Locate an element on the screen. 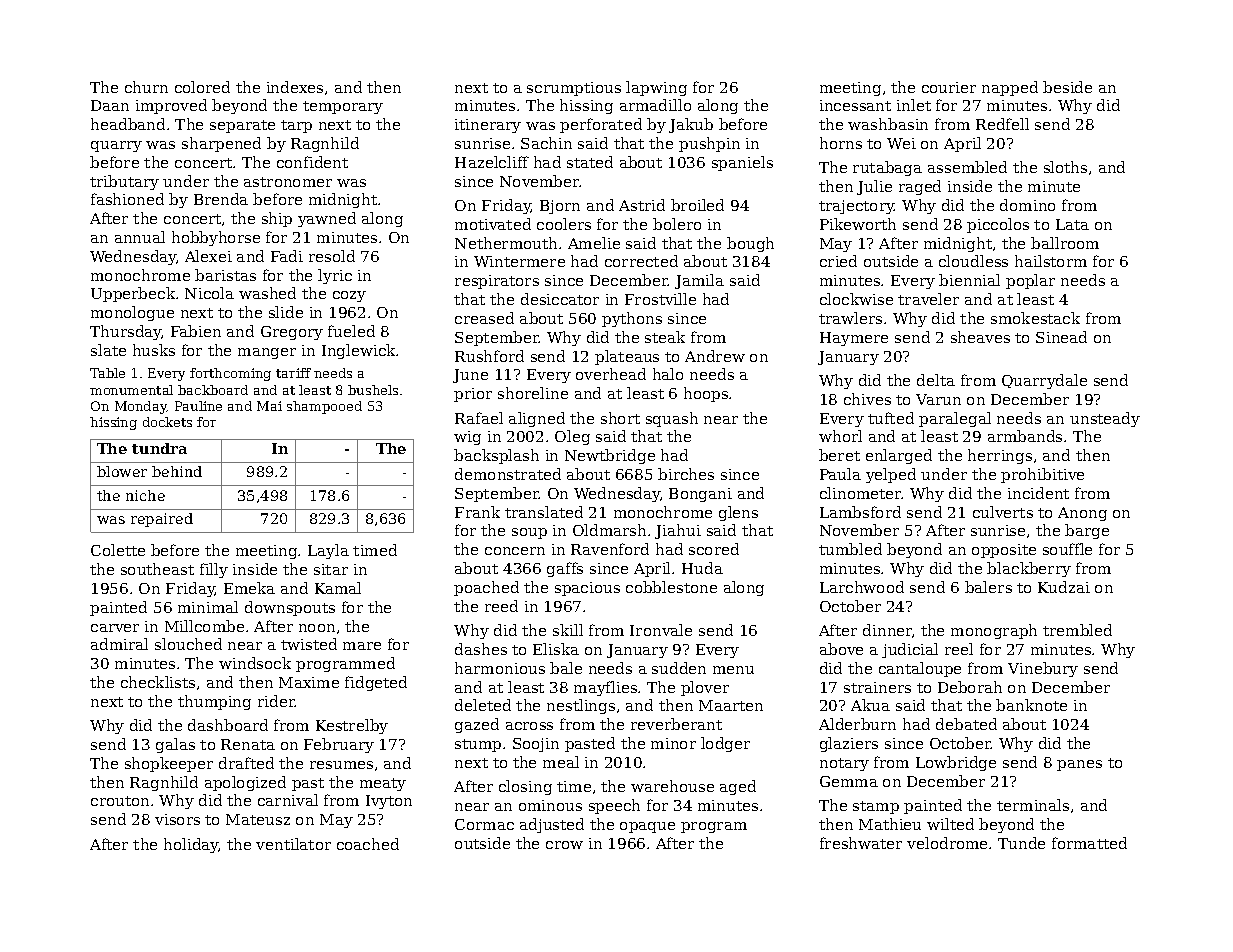  Ravenford is located at coordinates (610, 549).
